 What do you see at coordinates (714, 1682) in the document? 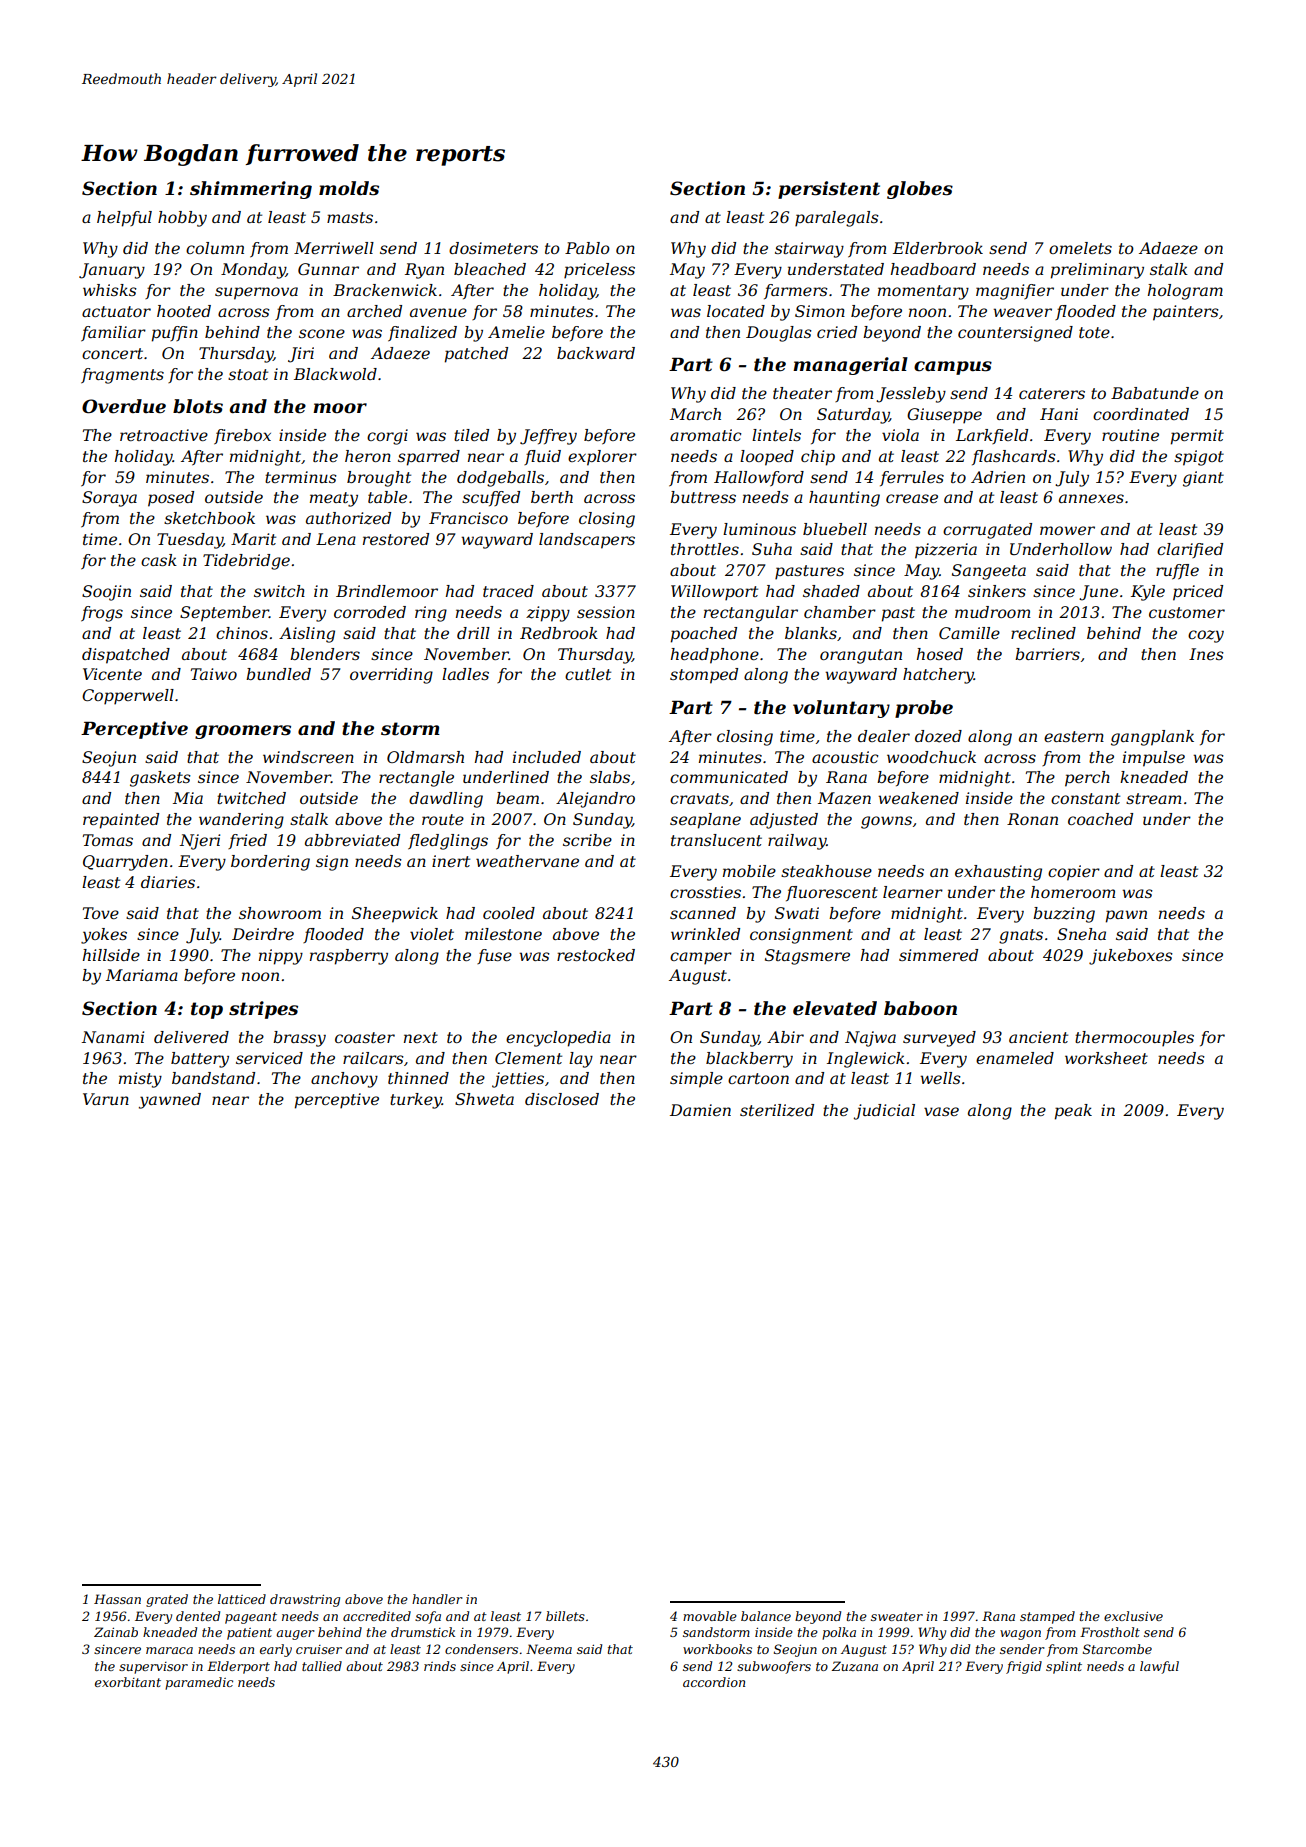
I see `accordion` at bounding box center [714, 1682].
